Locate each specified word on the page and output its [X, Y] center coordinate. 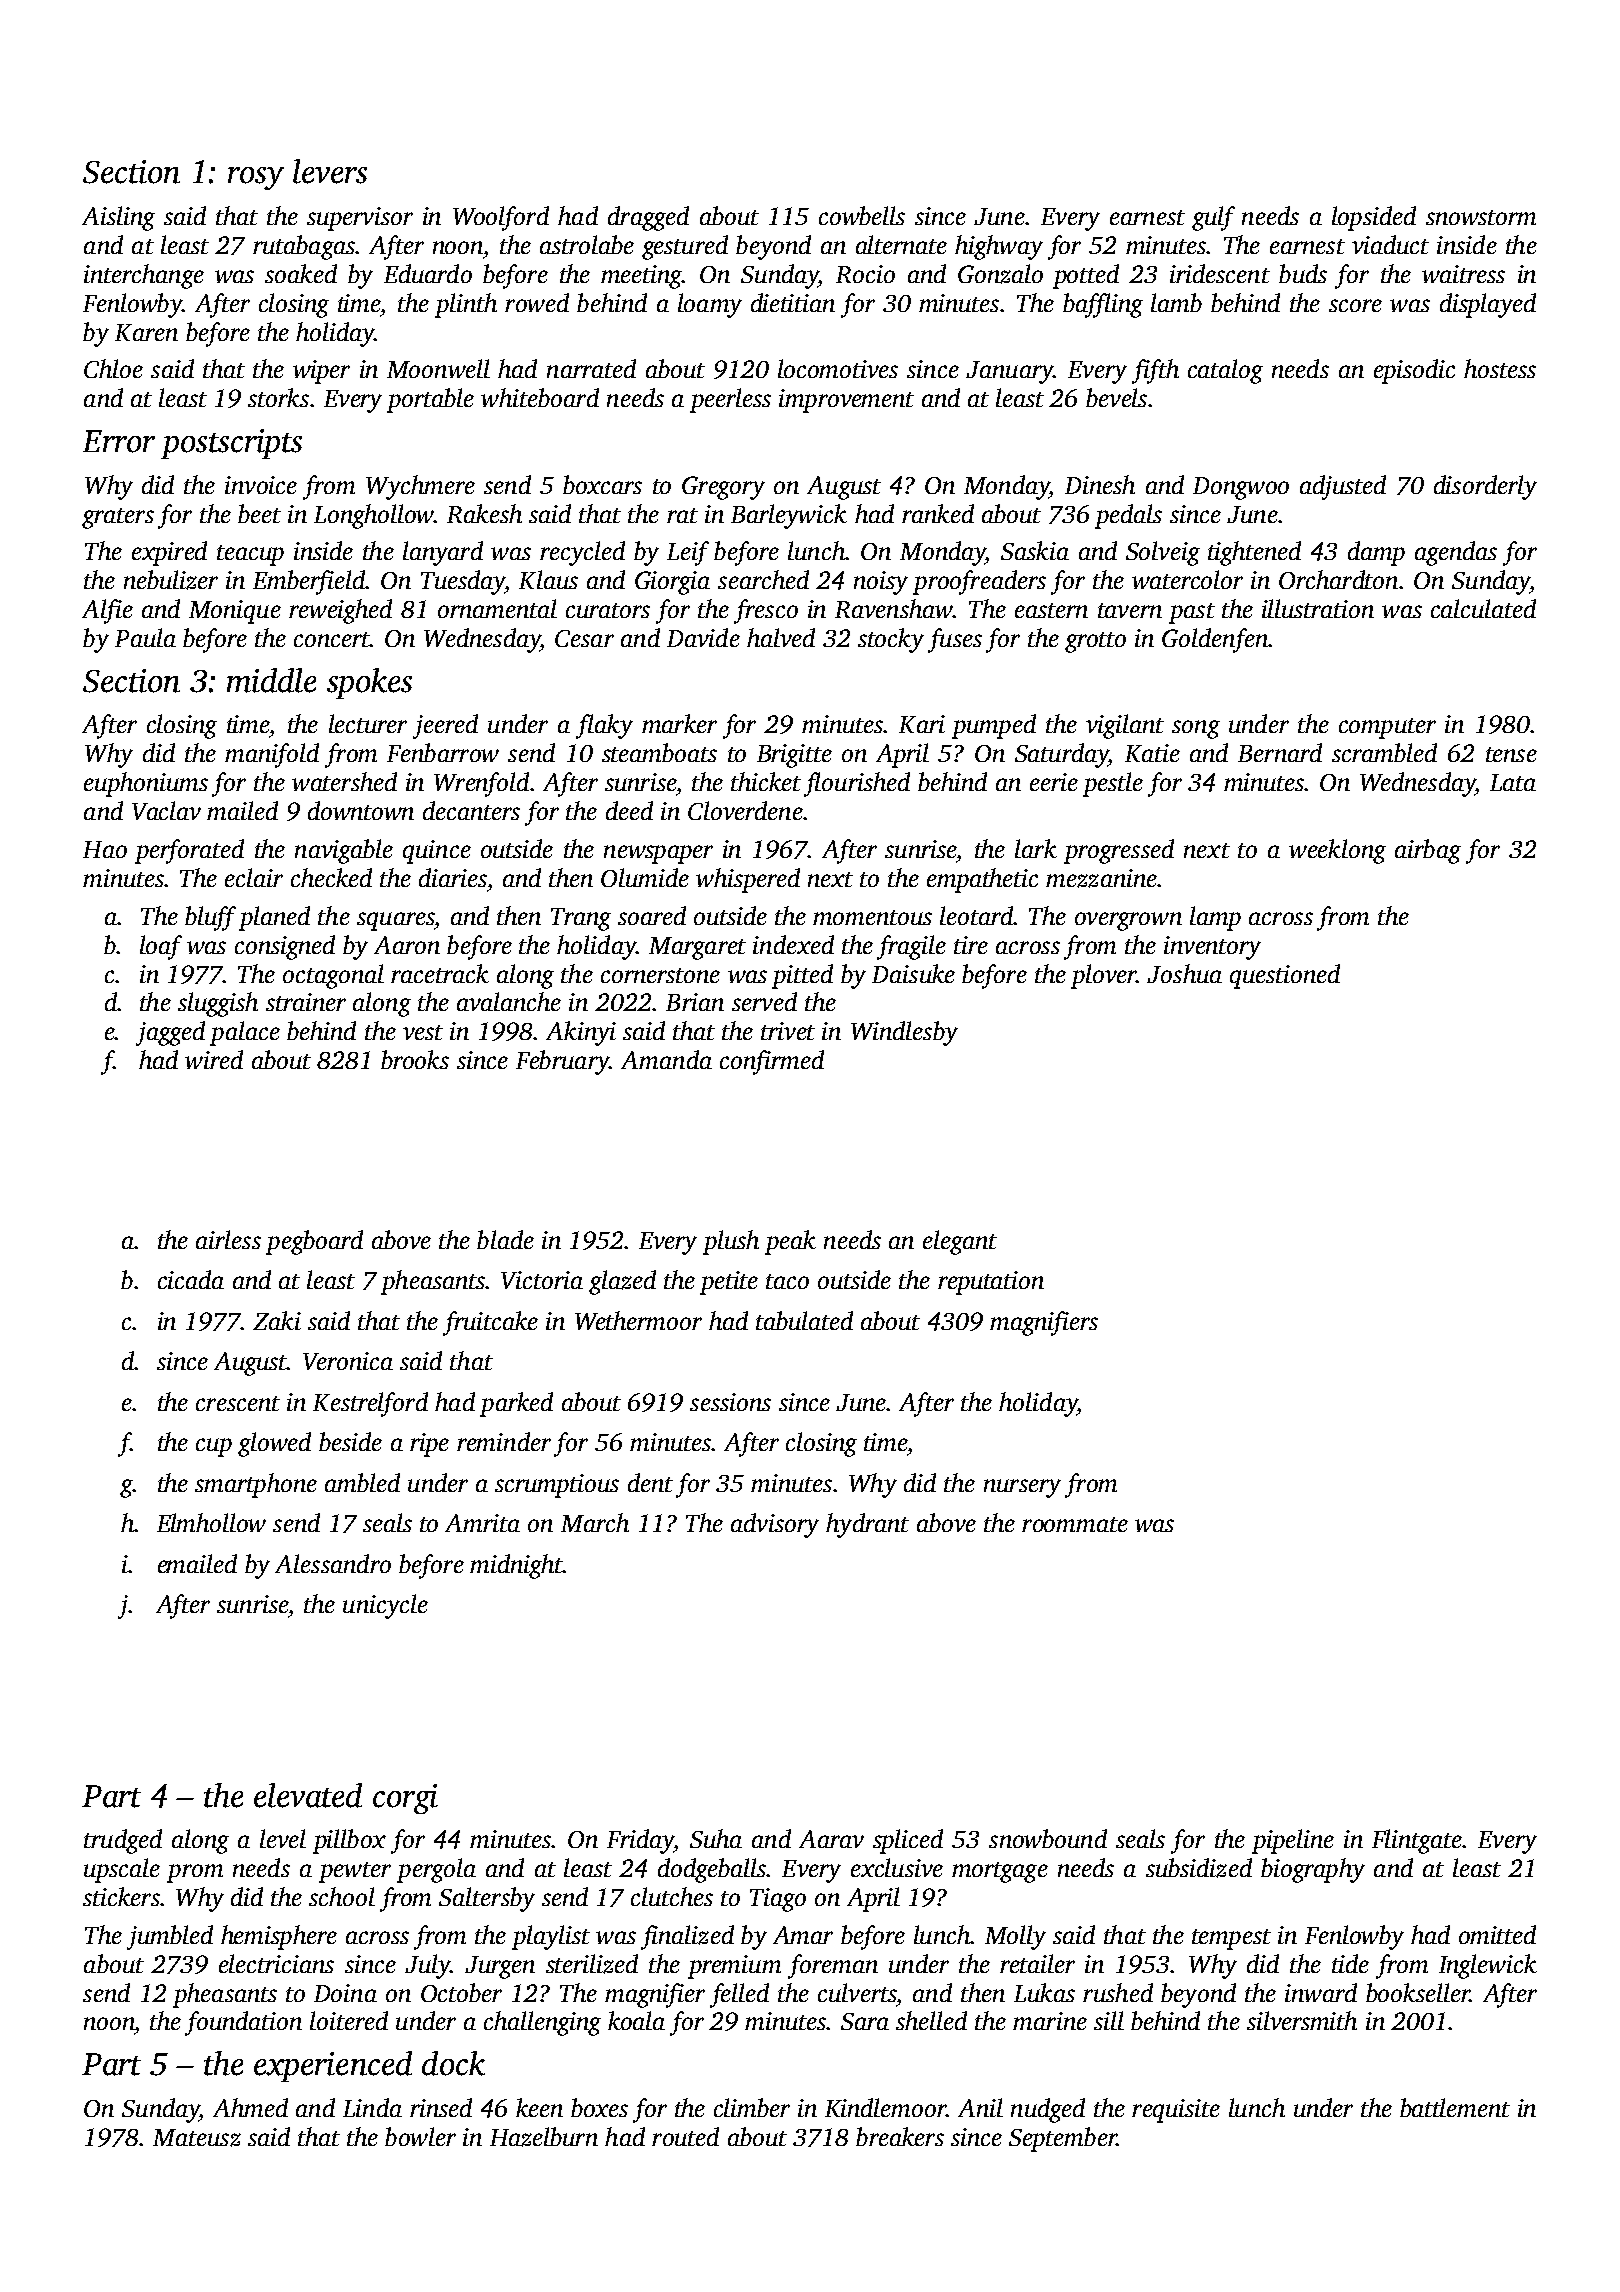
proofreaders [979, 582]
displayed [1488, 305]
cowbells [862, 215]
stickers [121, 1896]
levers [330, 171]
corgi [405, 1799]
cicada [191, 1279]
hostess [1500, 368]
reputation [991, 1283]
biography [1313, 1870]
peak [790, 1242]
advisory [775, 1525]
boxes [599, 2107]
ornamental [497, 608]
